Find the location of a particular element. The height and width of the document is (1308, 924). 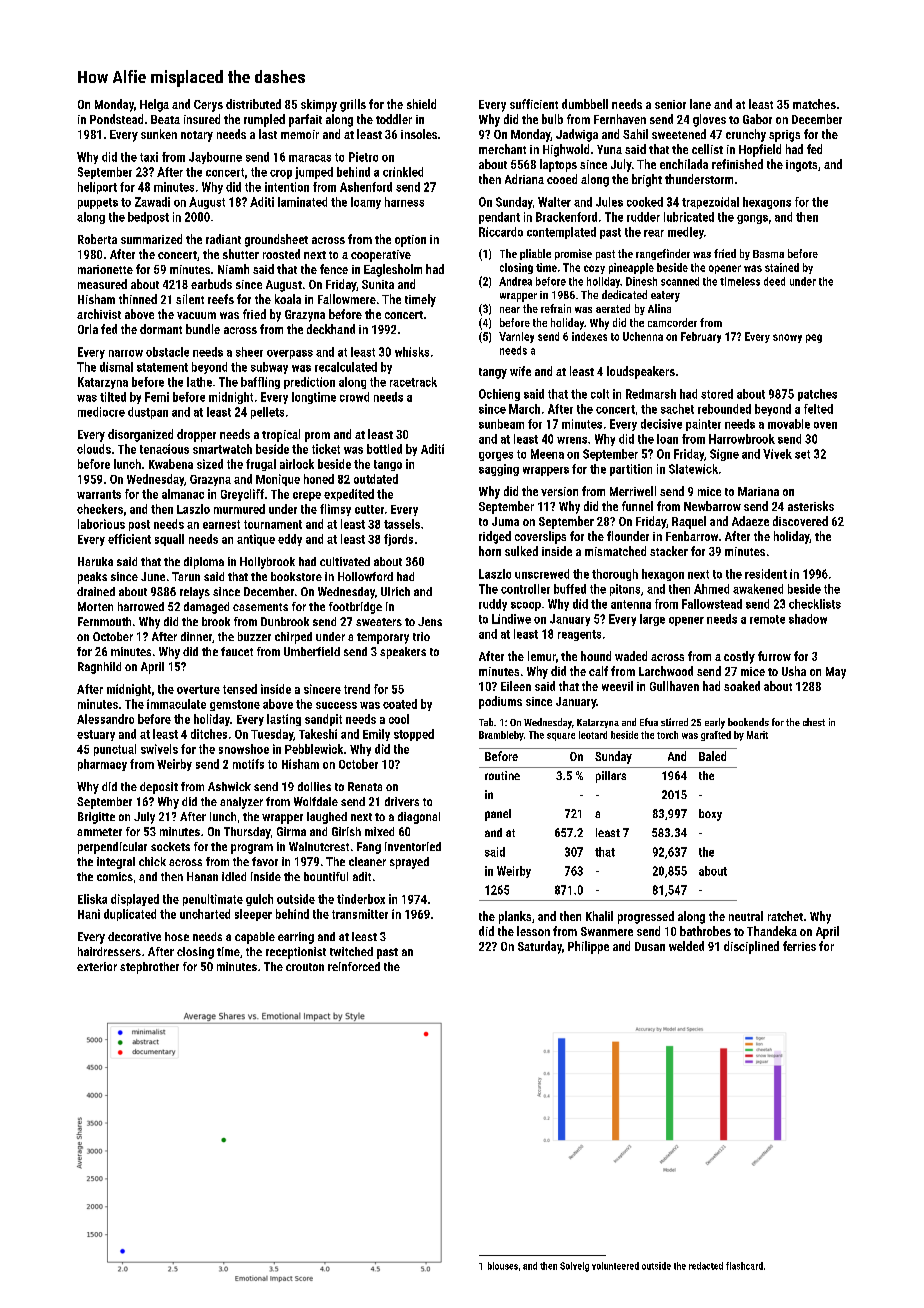

blouses is located at coordinates (503, 1266).
